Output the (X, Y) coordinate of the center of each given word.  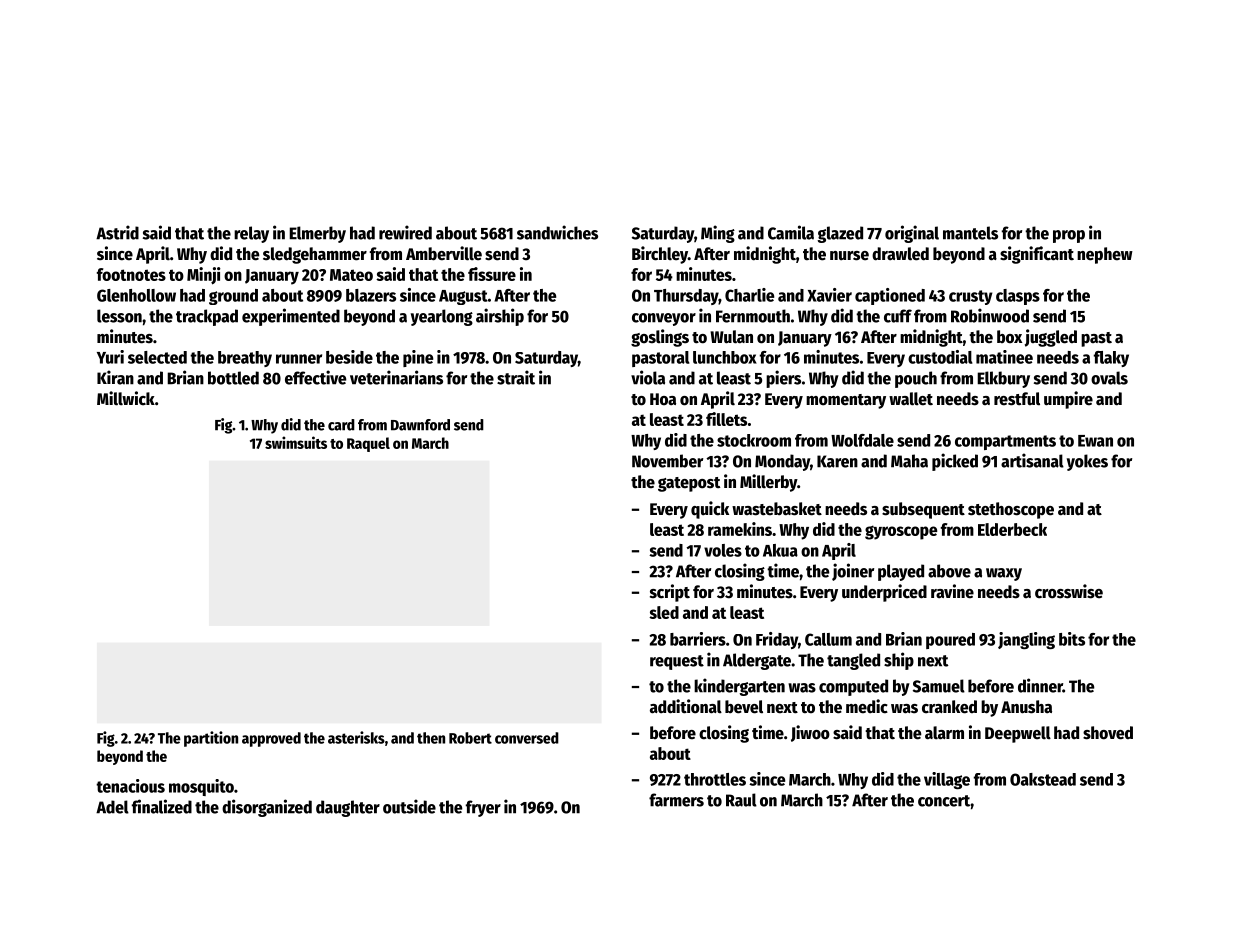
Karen (837, 461)
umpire (1068, 400)
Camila (791, 232)
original (912, 234)
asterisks (356, 737)
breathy (245, 359)
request (677, 662)
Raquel (368, 444)
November (667, 461)
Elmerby (317, 234)
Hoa (663, 399)
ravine (952, 591)
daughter (348, 808)
